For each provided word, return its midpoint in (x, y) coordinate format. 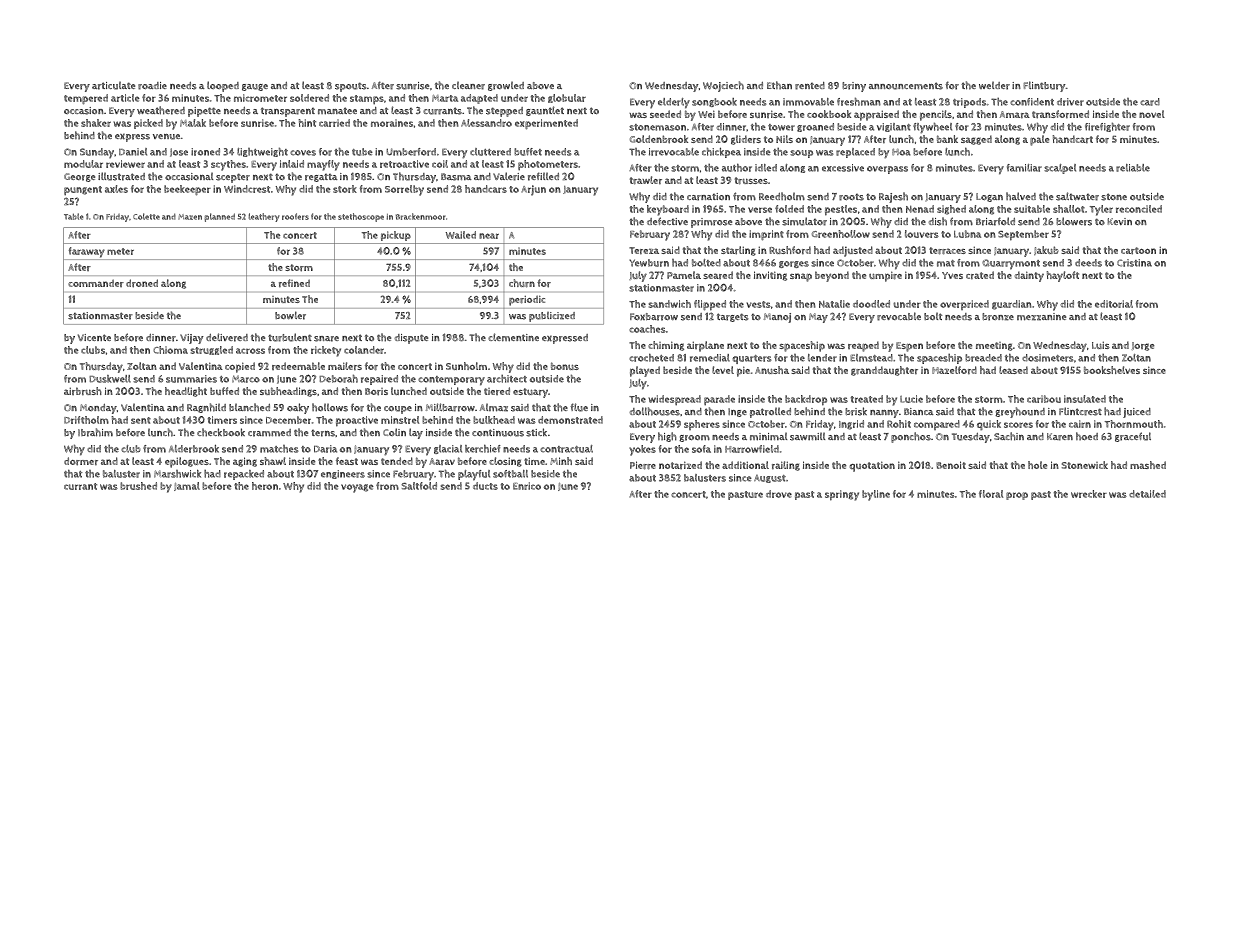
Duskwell (110, 379)
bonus (565, 366)
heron (265, 486)
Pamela (684, 275)
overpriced (964, 305)
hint (307, 123)
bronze (998, 317)
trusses (751, 181)
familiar (1024, 168)
